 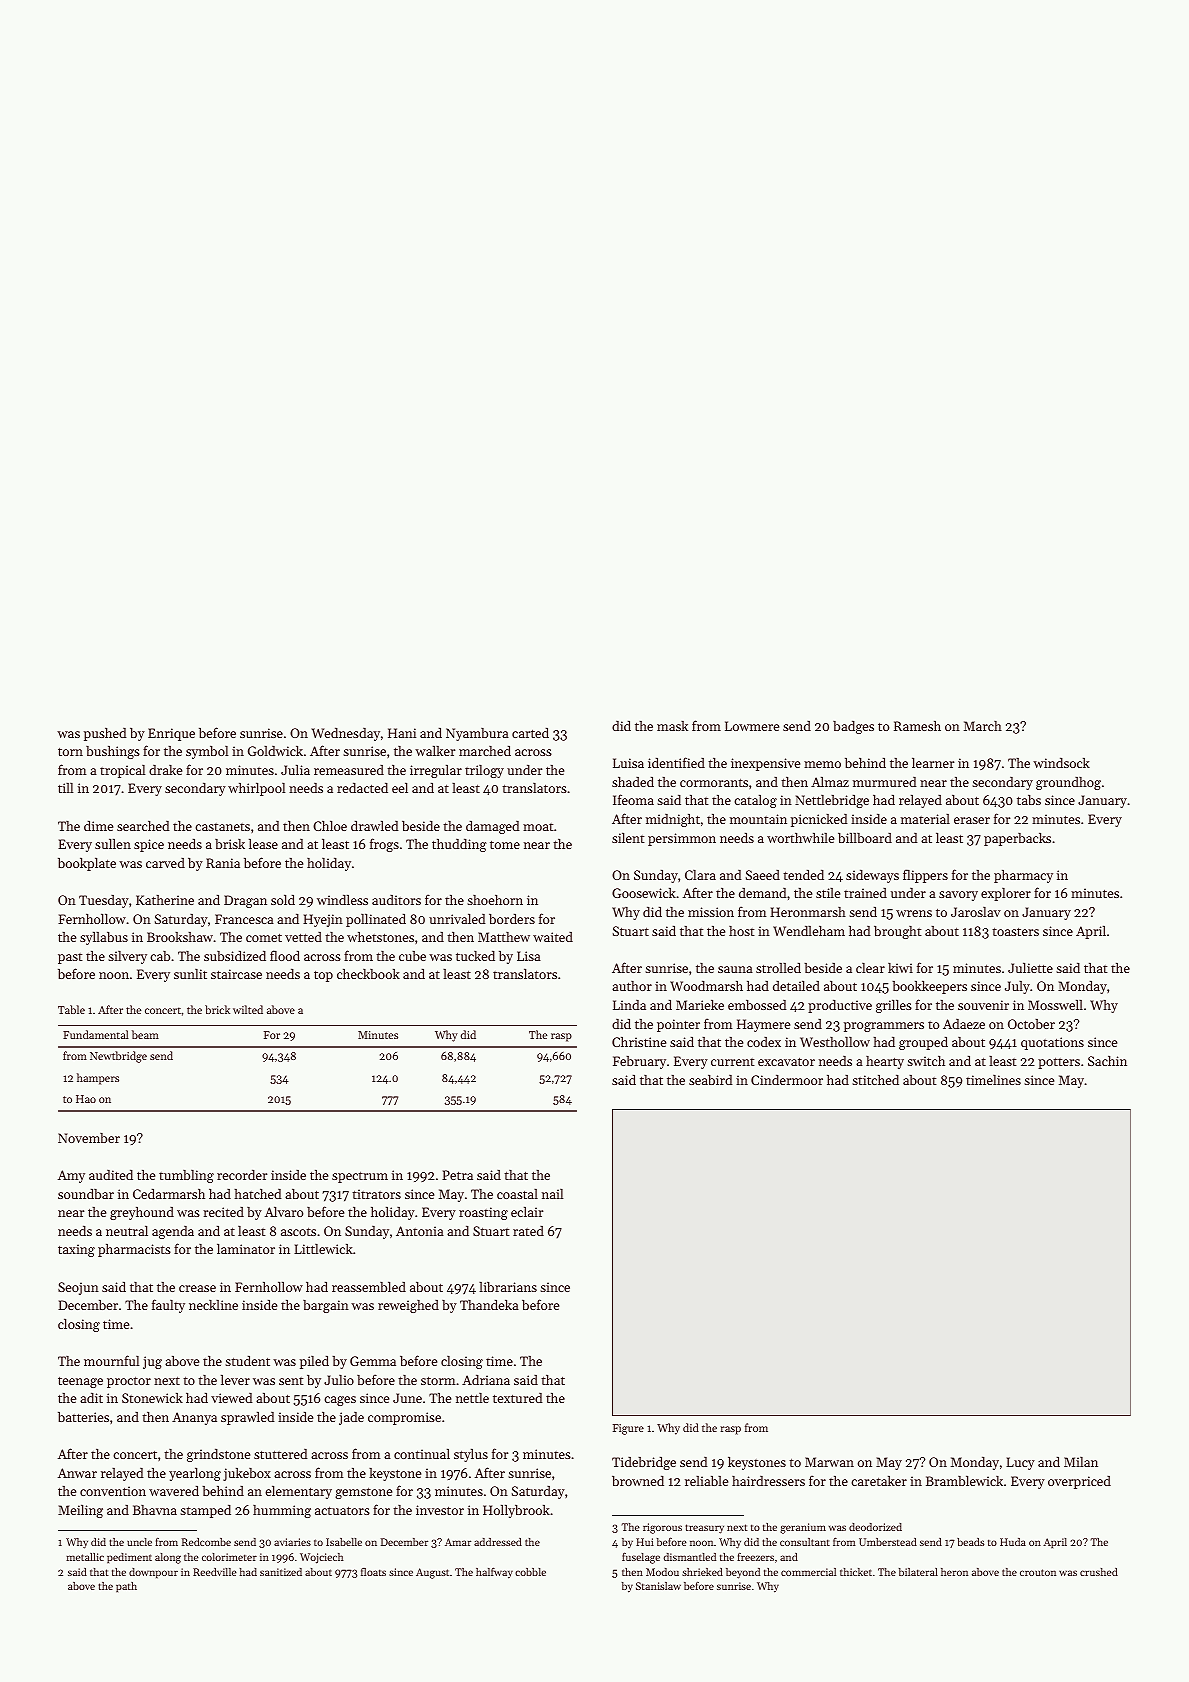 I want to click on Stanislaw, so click(x=658, y=1586).
